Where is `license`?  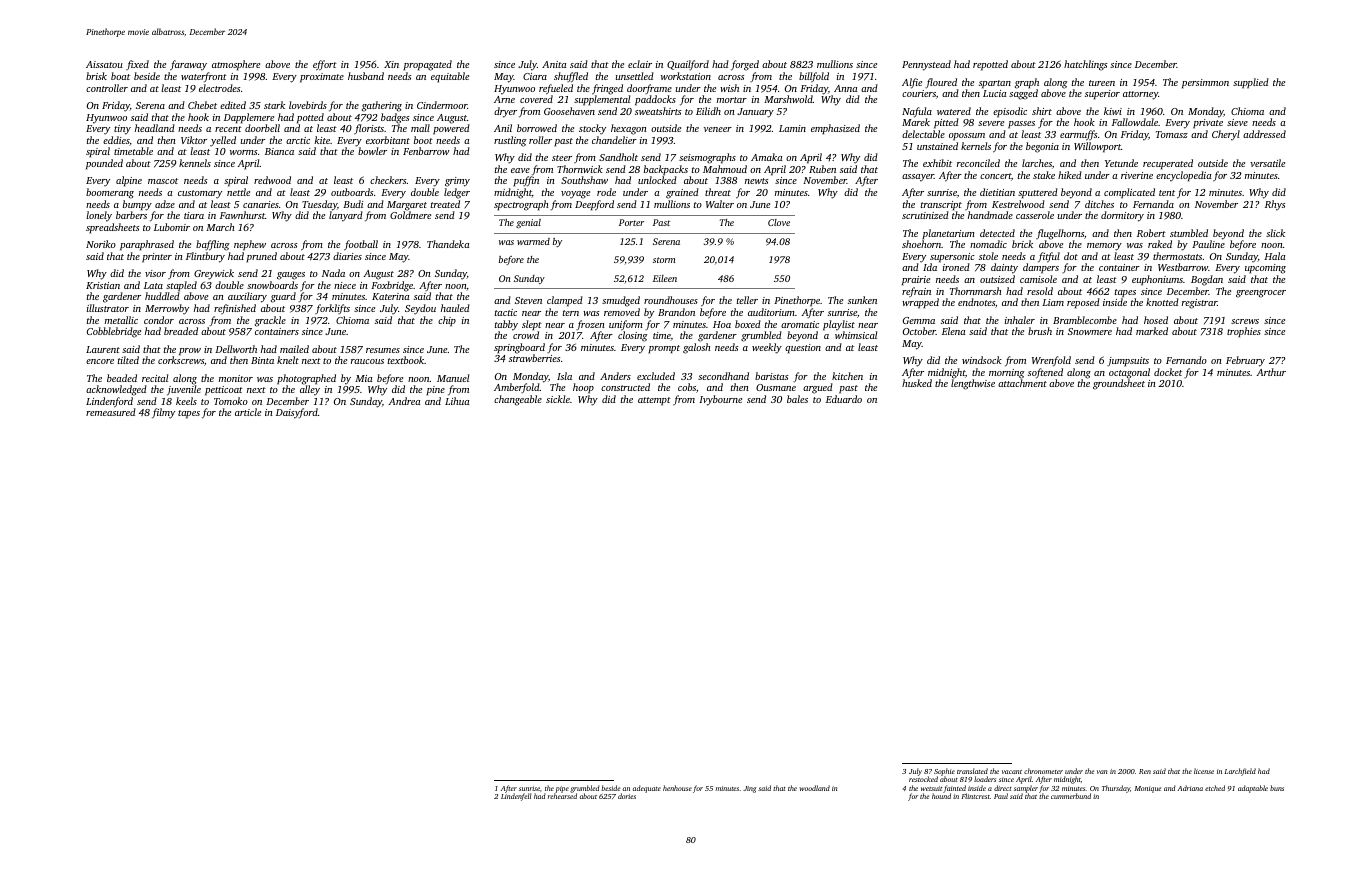
license is located at coordinates (1204, 771).
